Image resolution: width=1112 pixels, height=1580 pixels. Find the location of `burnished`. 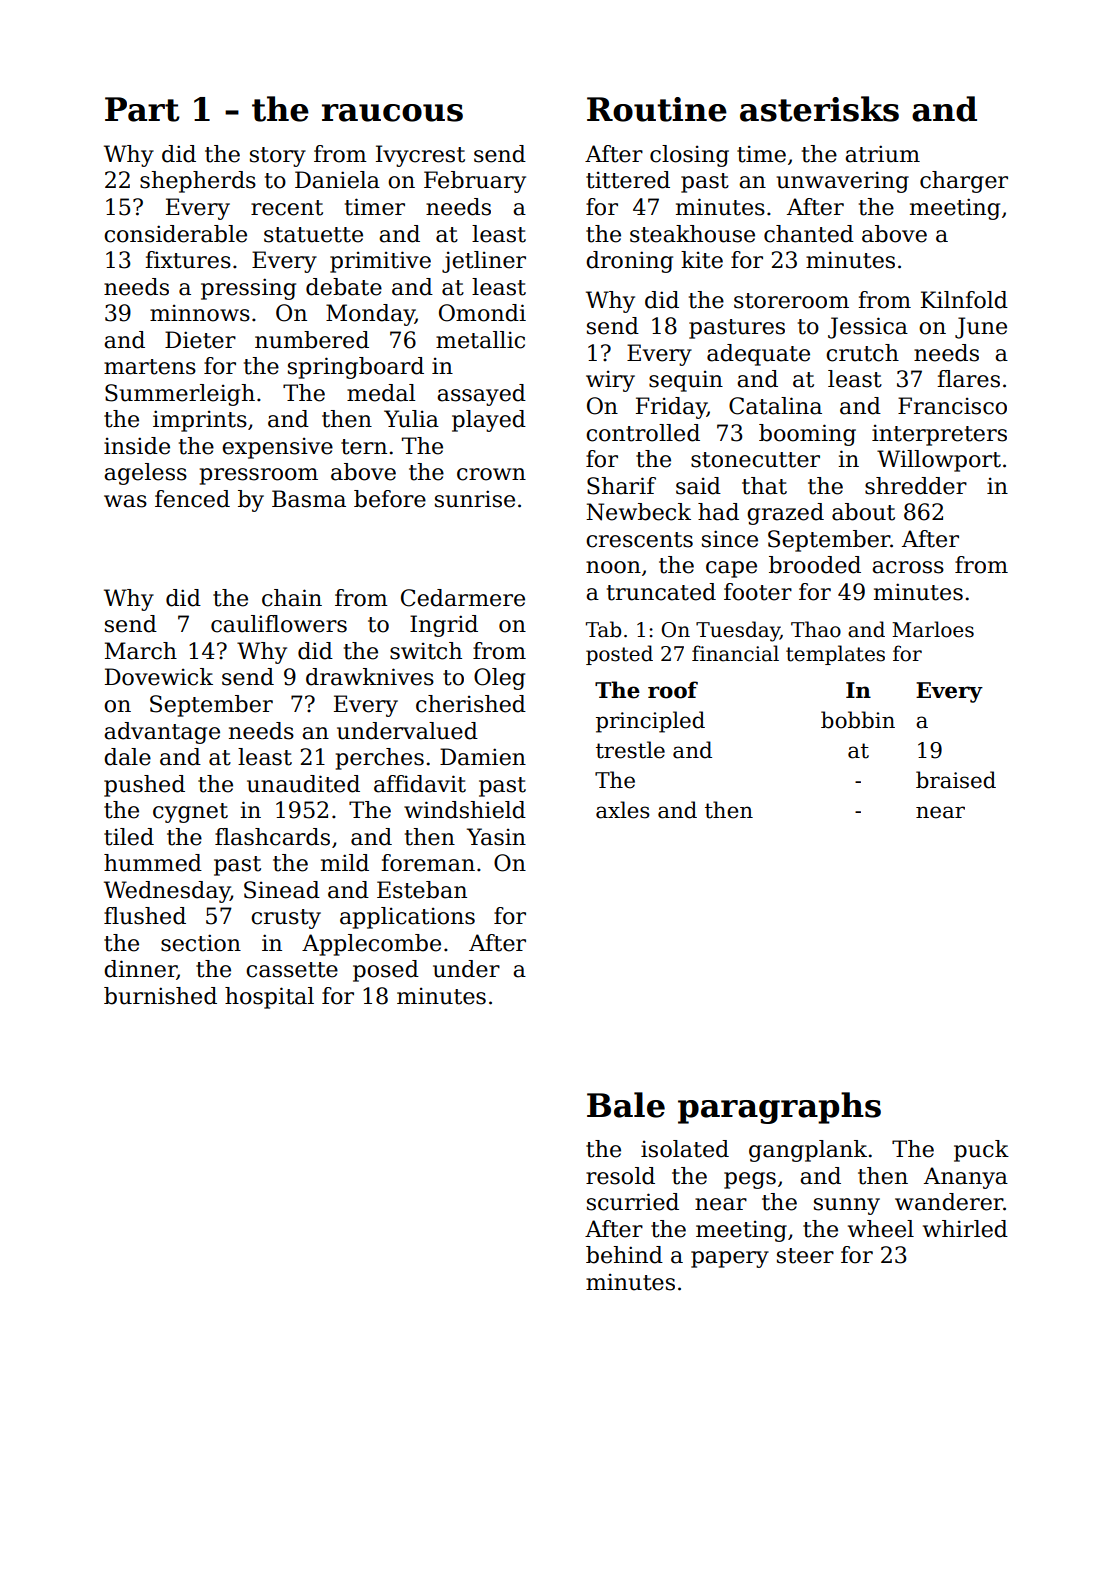

burnished is located at coordinates (160, 996).
